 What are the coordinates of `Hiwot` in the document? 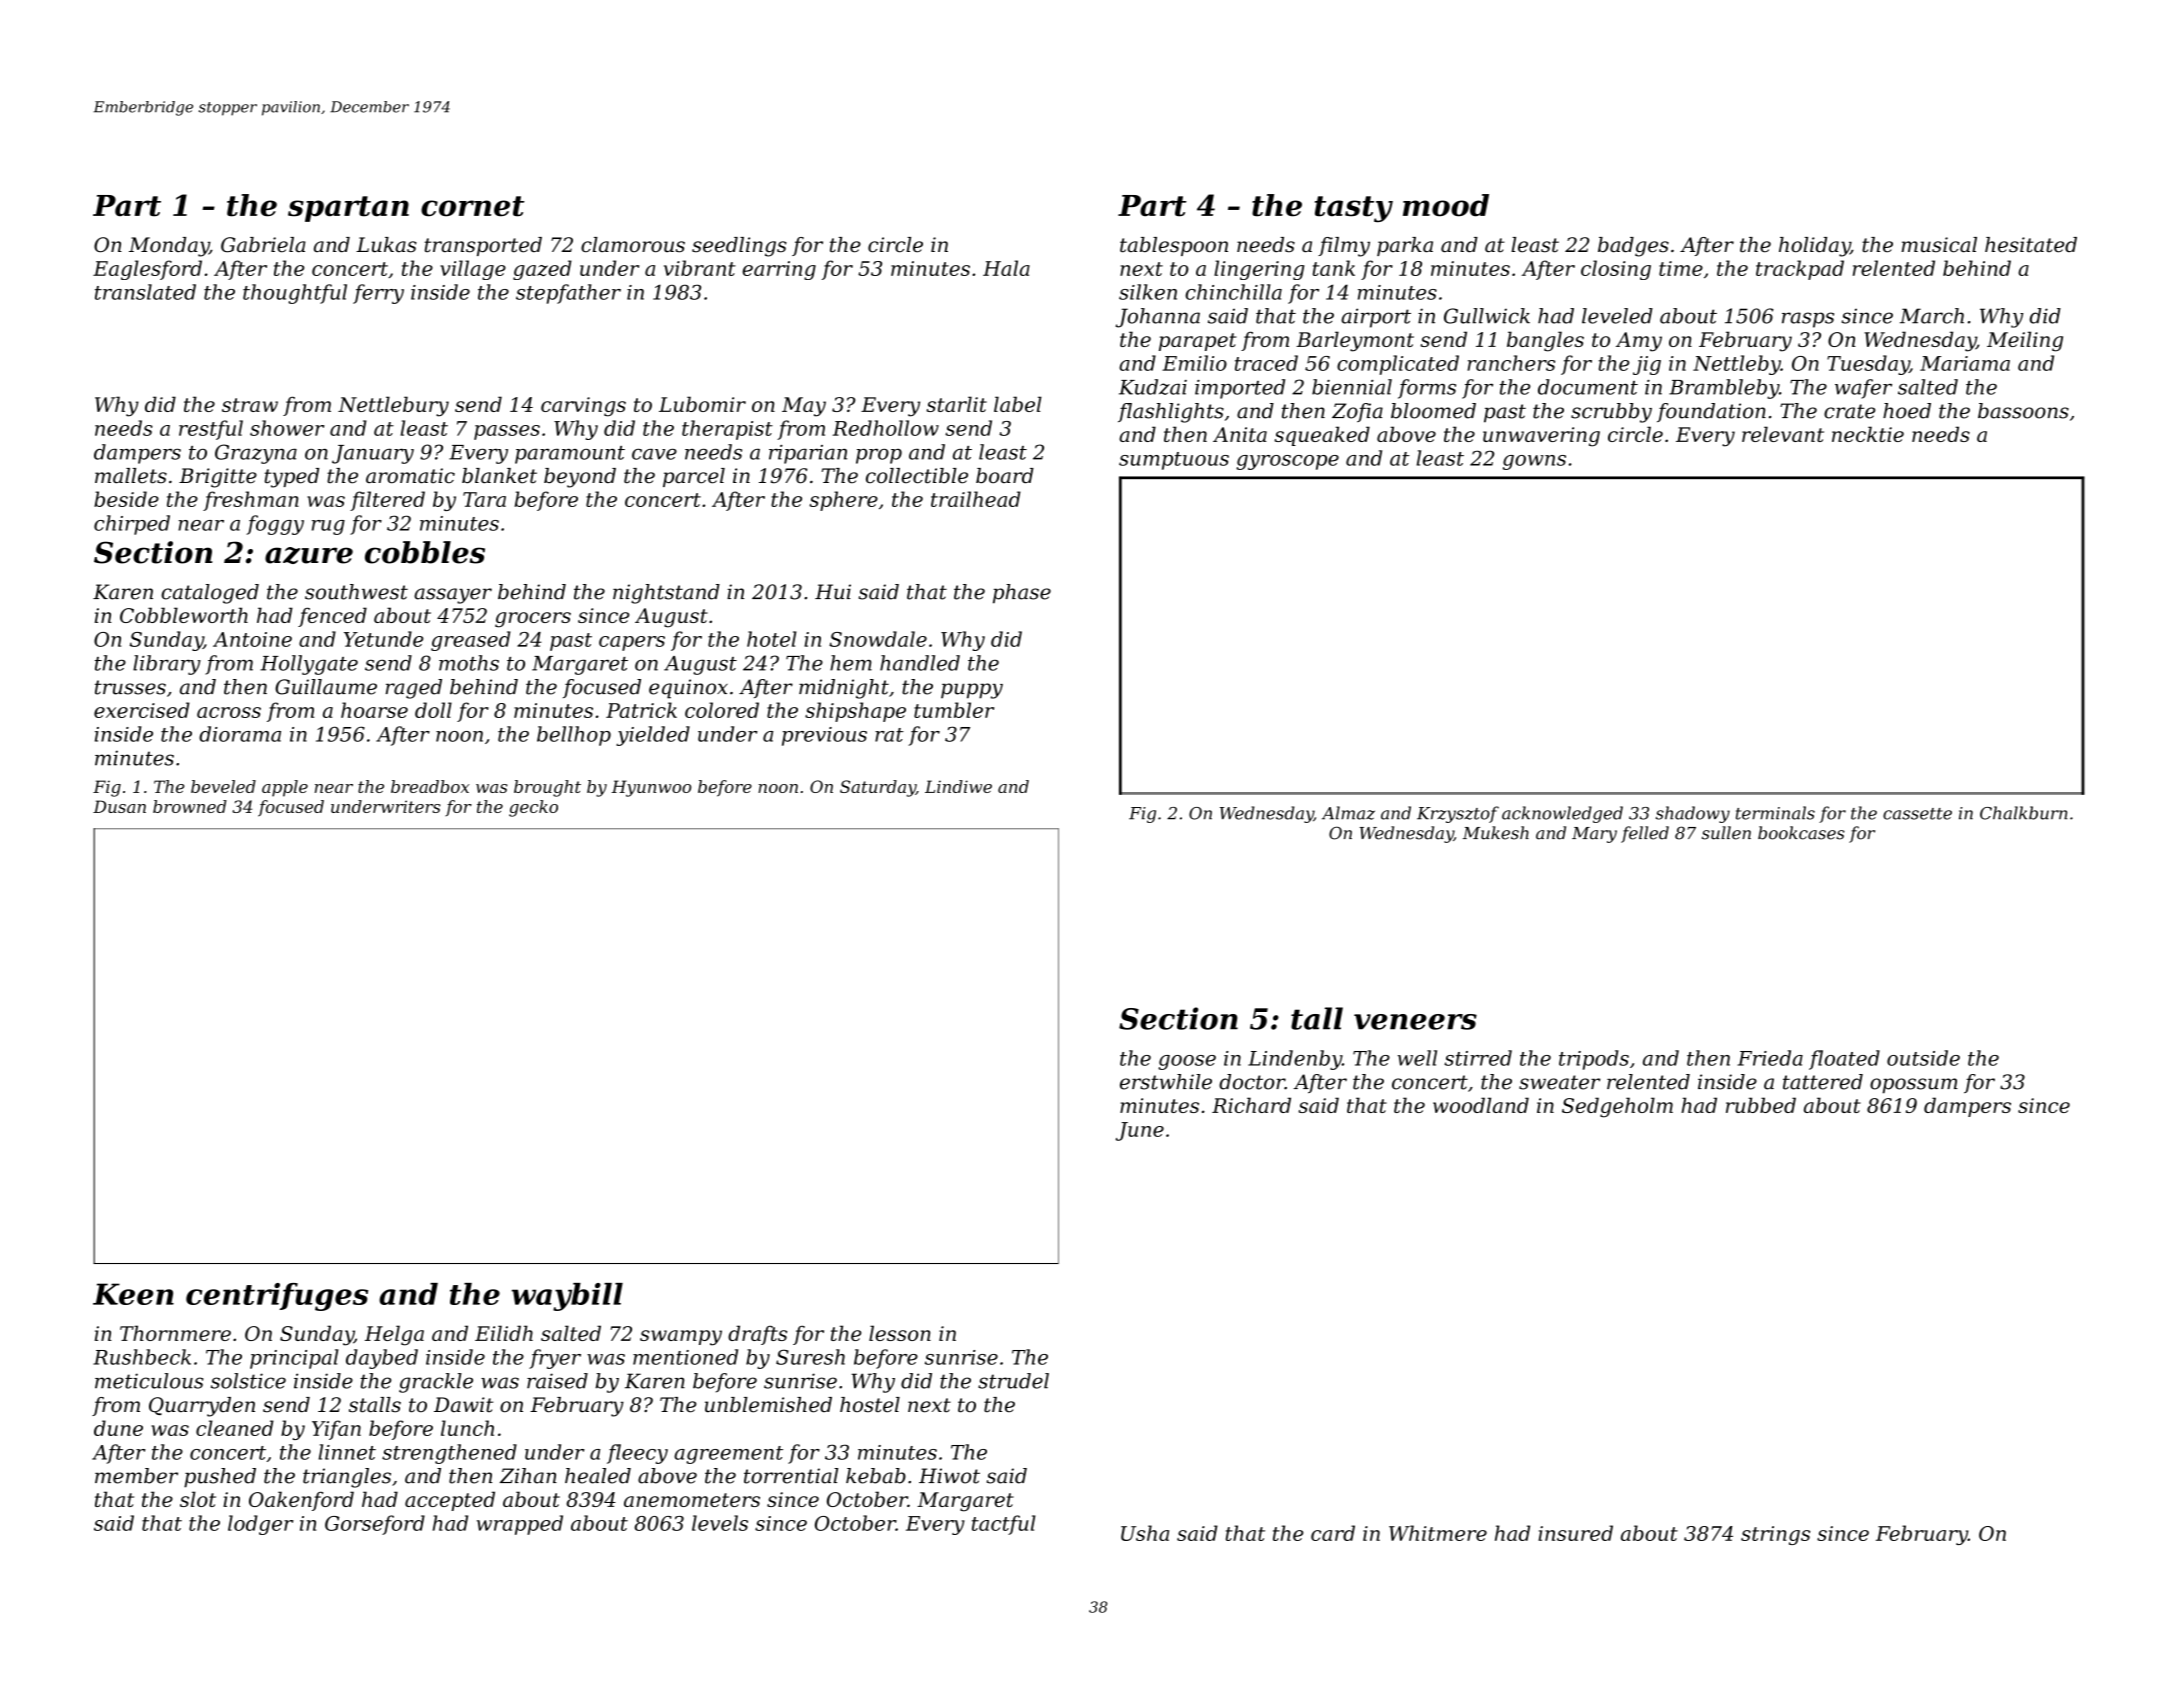 It's located at (949, 1476).
